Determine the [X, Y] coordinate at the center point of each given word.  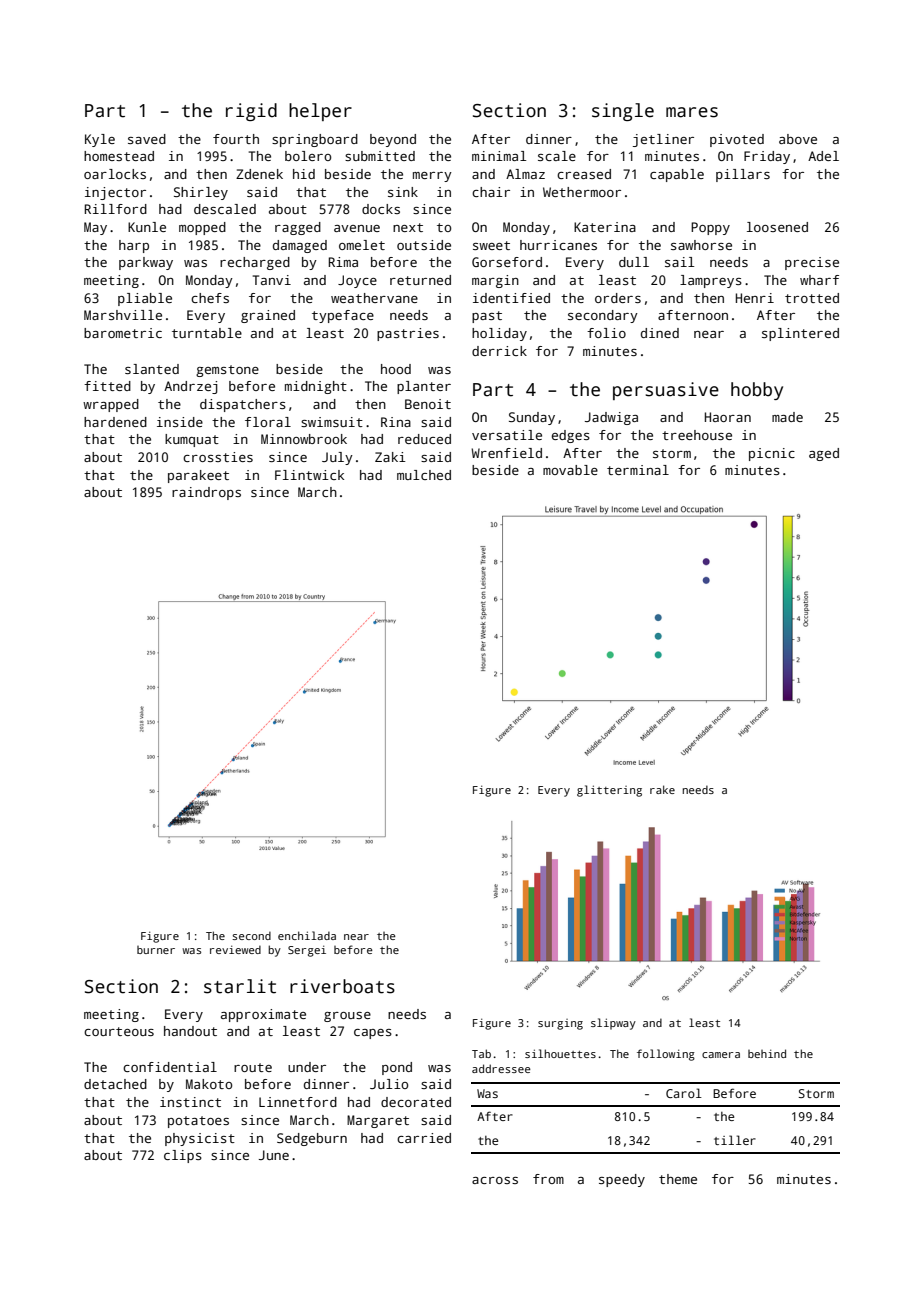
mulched [424, 475]
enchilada [307, 935]
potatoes [198, 1122]
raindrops [206, 493]
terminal [638, 470]
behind [767, 1053]
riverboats [342, 986]
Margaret [378, 1121]
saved [147, 139]
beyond [393, 140]
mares [692, 112]
